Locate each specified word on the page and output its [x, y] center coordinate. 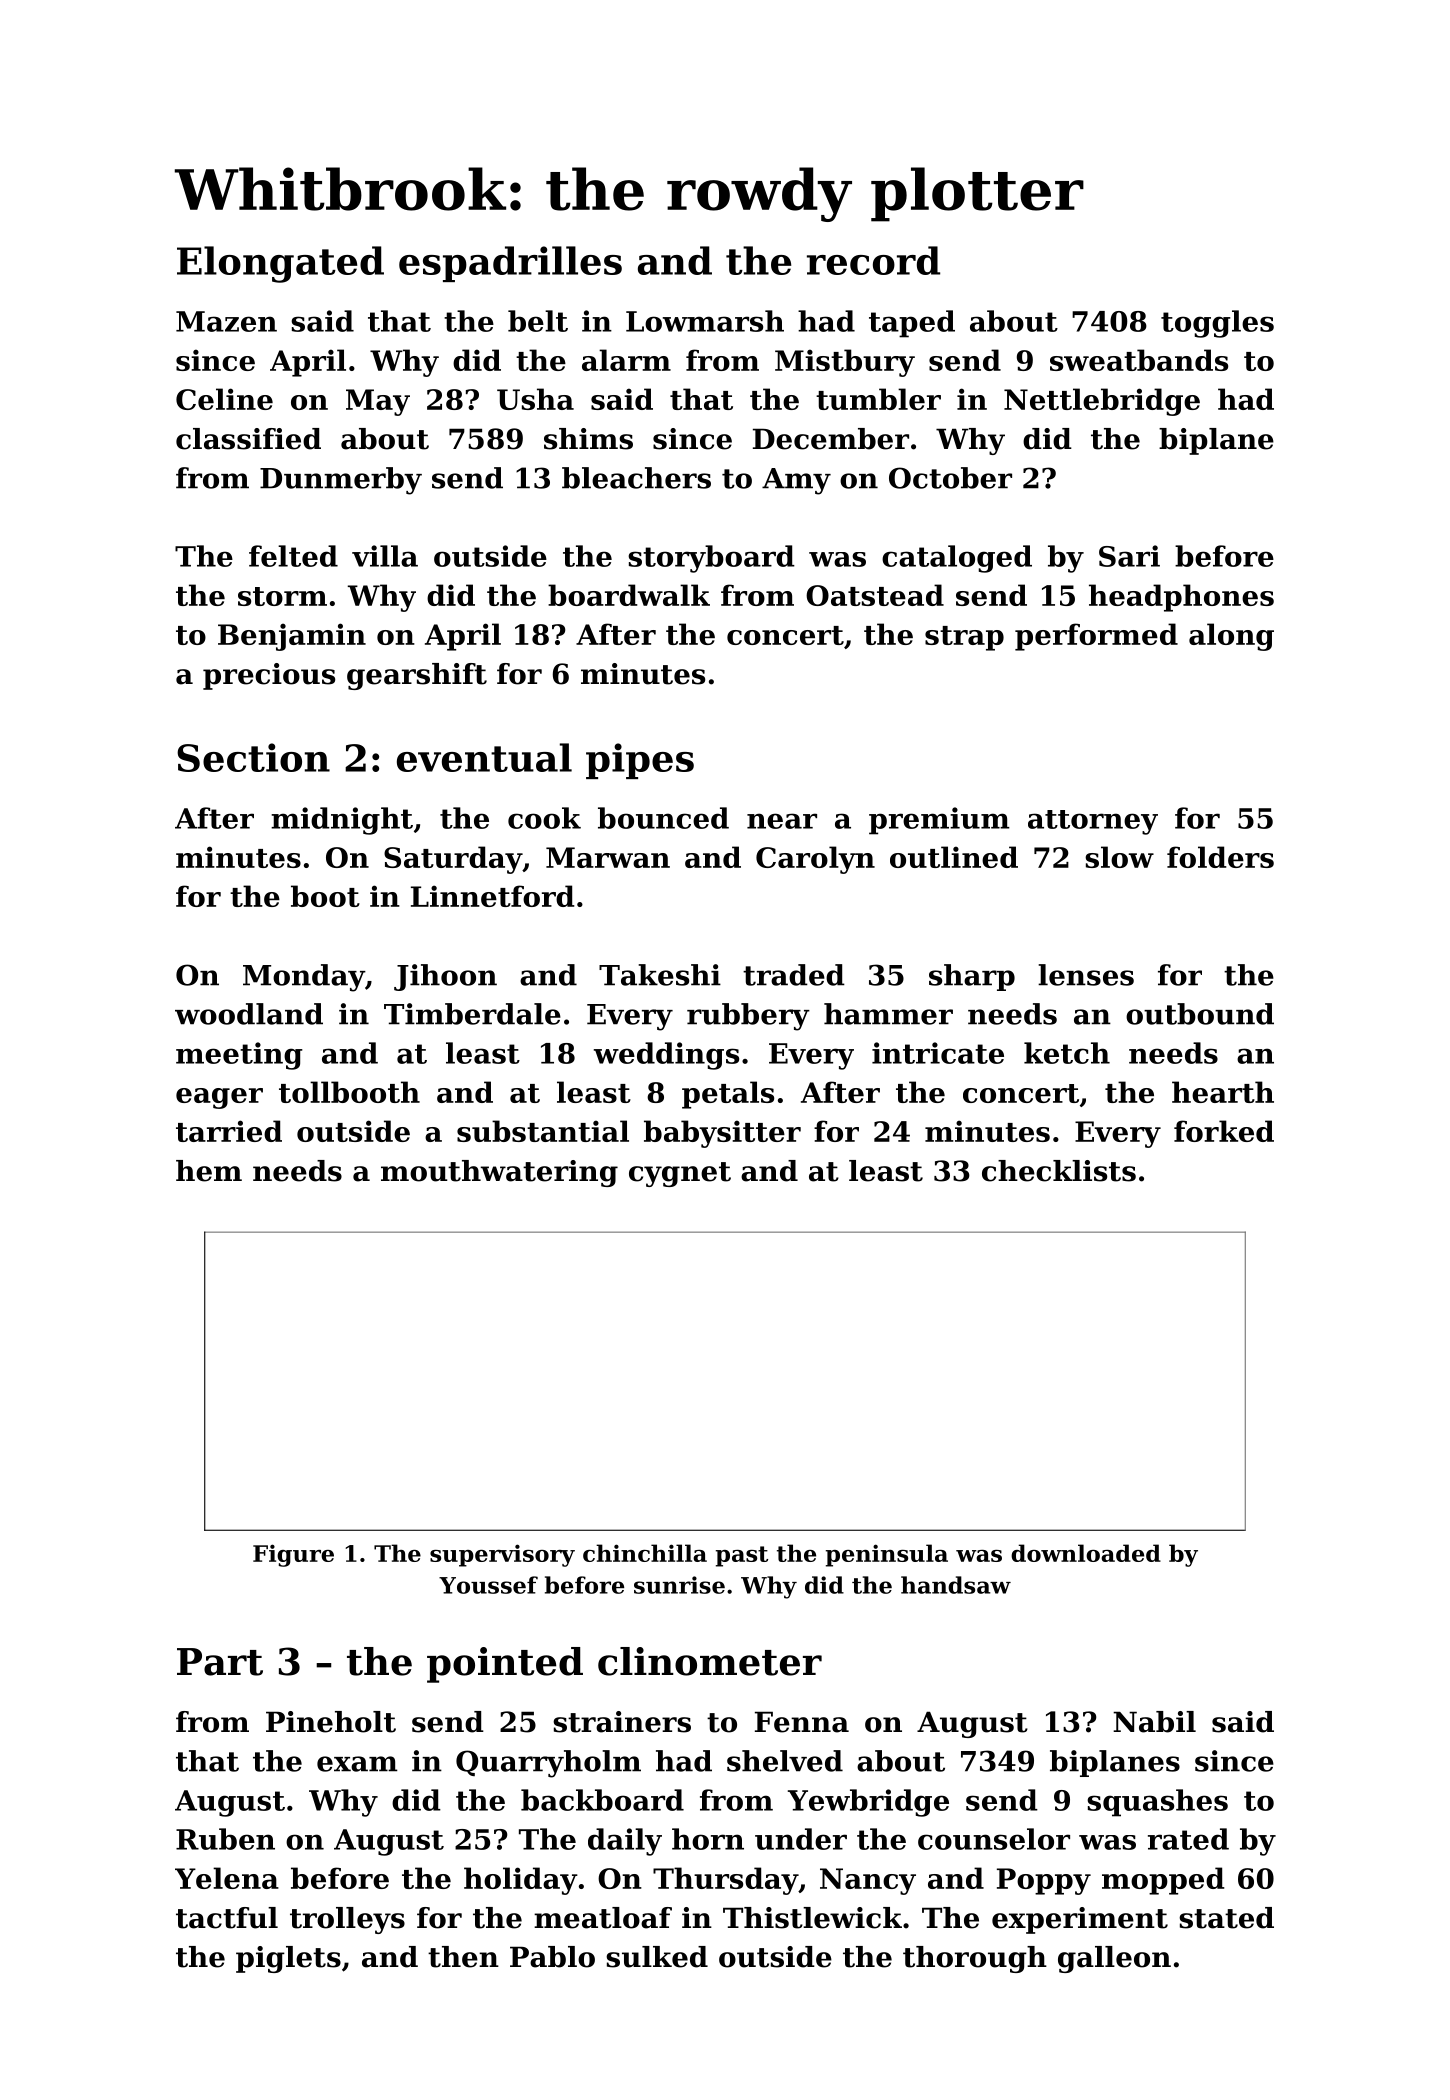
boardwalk [629, 595]
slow [1119, 857]
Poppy [1044, 1881]
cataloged [957, 559]
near [782, 821]
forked [1224, 1131]
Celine [224, 399]
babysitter [722, 1134]
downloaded [1086, 1553]
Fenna [802, 1722]
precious [269, 676]
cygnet [680, 1174]
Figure [293, 1555]
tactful [227, 1918]
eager [219, 1098]
